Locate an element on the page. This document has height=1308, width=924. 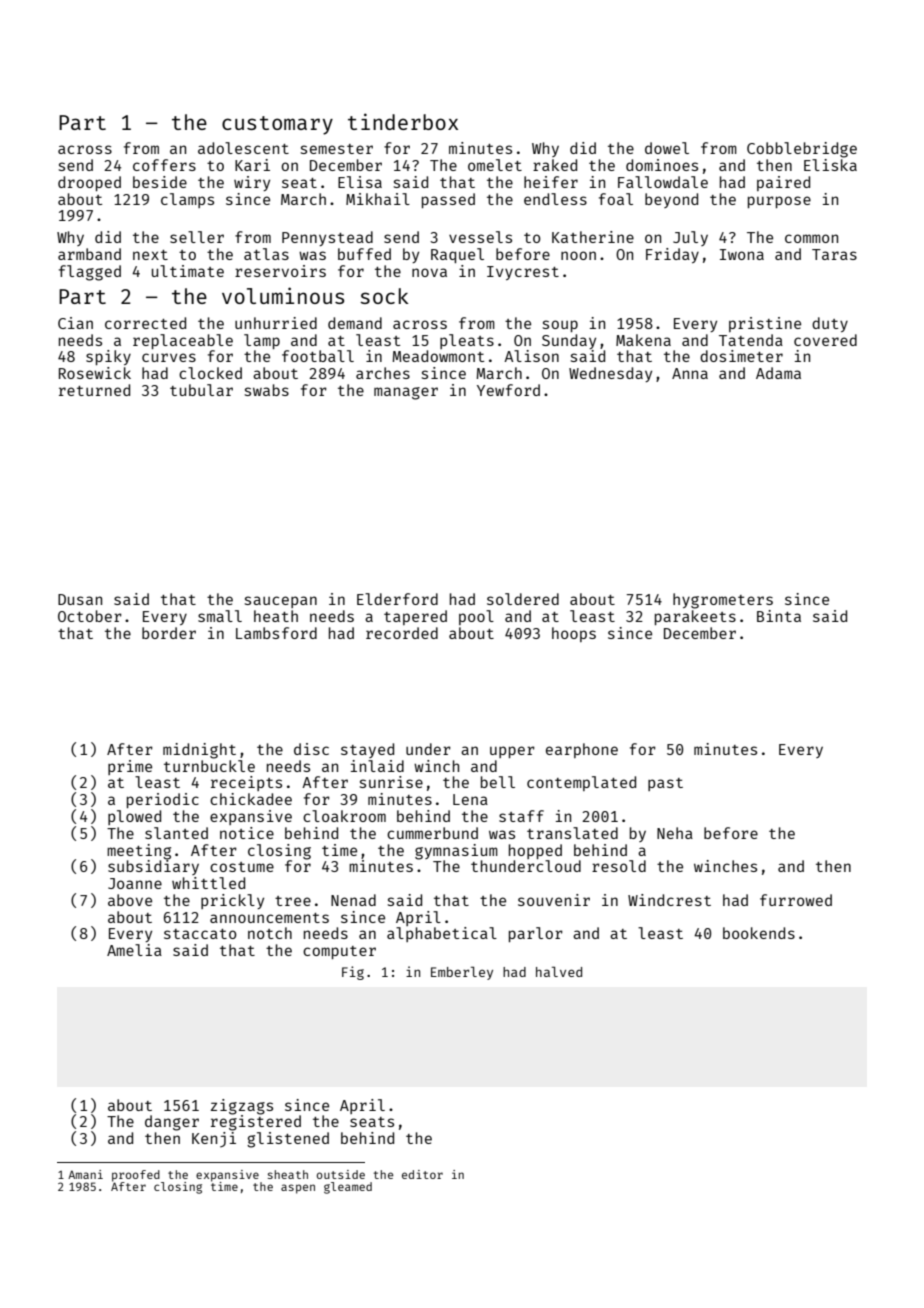
bookends is located at coordinates (759, 933).
